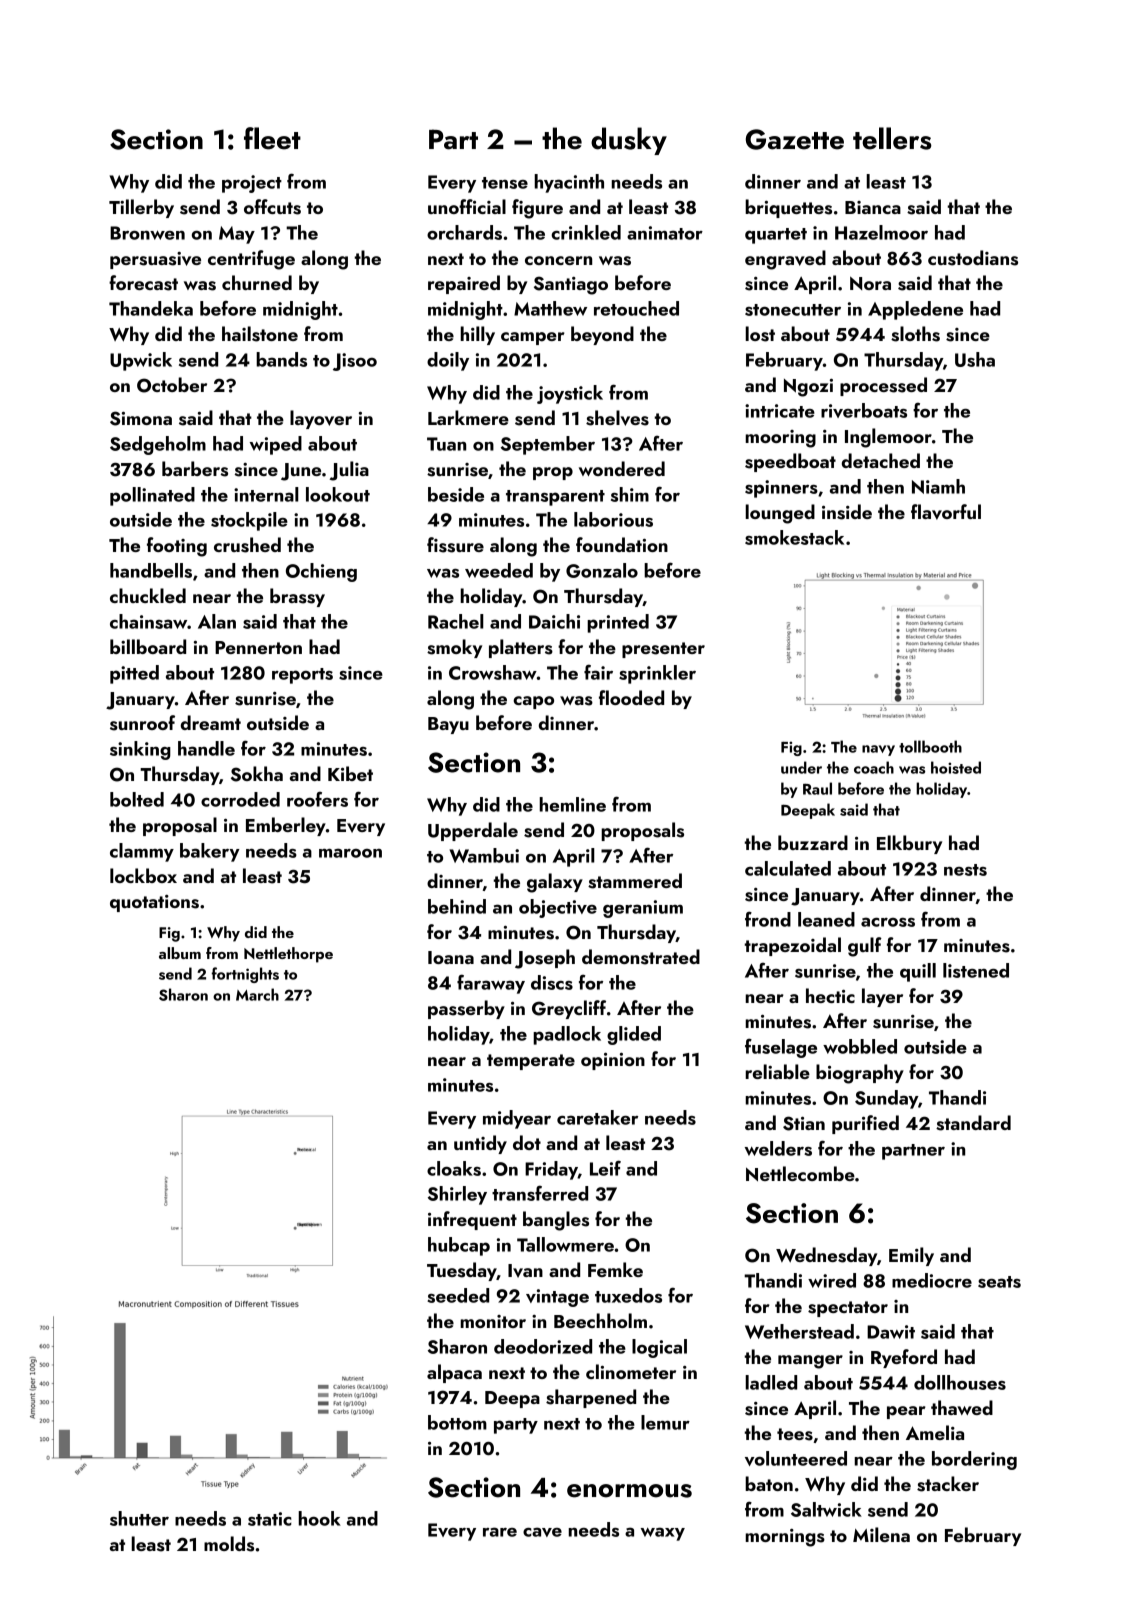  Describe the element at coordinates (302, 676) in the page. I see `reports` at that location.
